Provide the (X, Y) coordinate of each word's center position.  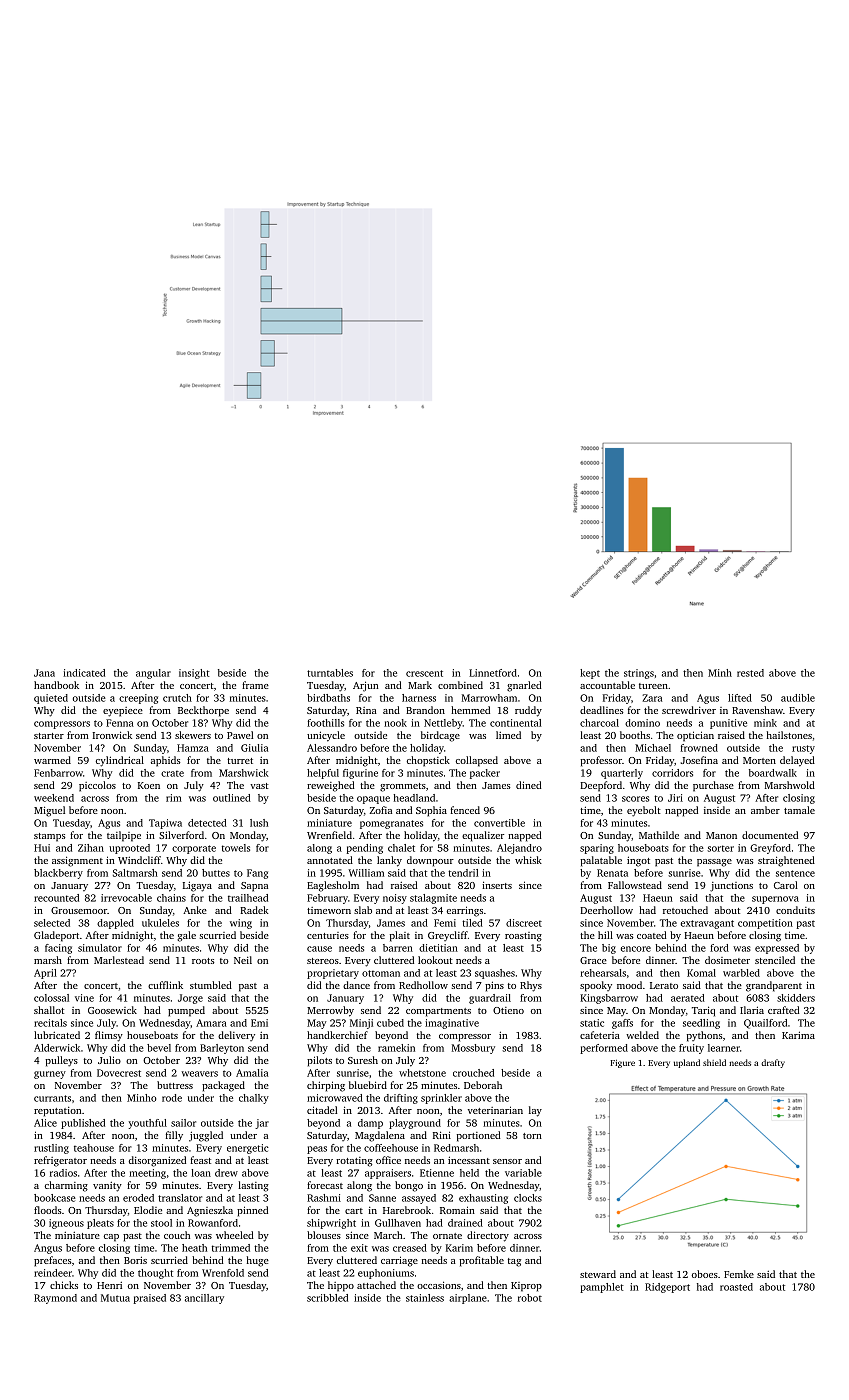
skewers (193, 735)
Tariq (703, 1011)
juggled (206, 1136)
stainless (425, 1298)
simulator (100, 948)
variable (523, 1173)
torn (532, 1136)
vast (259, 786)
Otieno (508, 1010)
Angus (48, 1249)
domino (642, 723)
